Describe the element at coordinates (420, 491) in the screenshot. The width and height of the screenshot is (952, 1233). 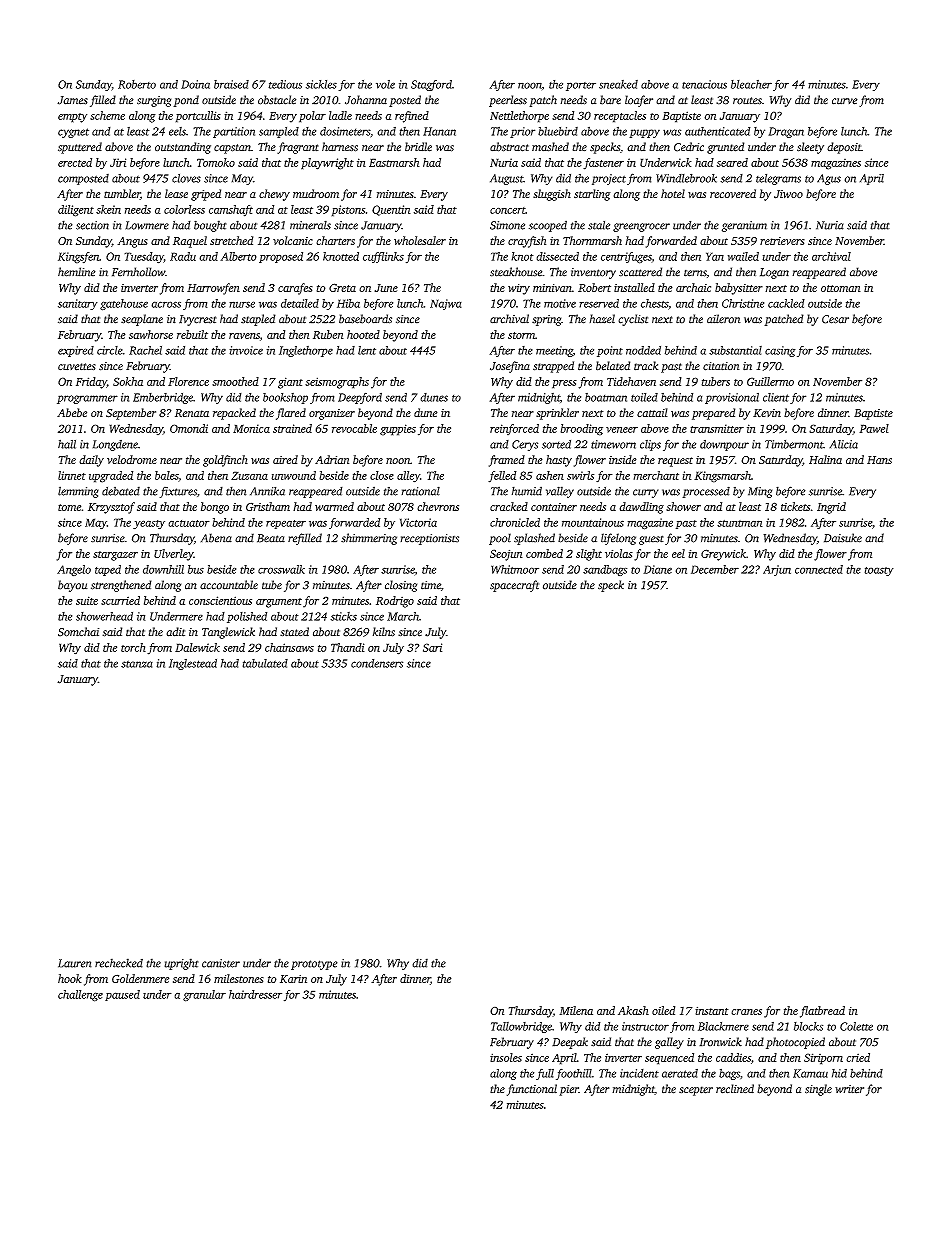
I see `rational` at that location.
